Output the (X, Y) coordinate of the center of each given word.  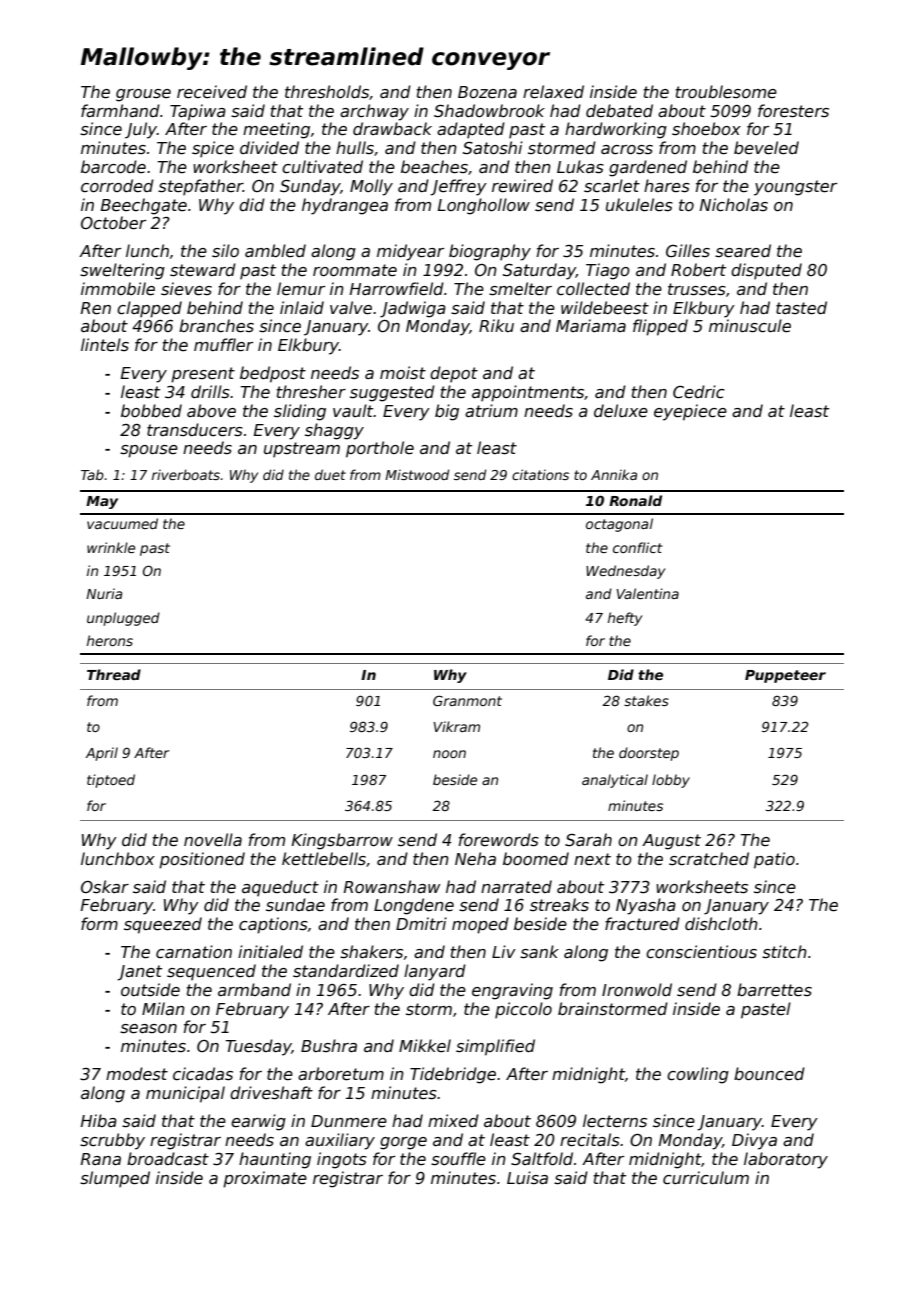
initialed (270, 952)
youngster (795, 188)
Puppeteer (785, 676)
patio (774, 860)
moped (480, 925)
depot (454, 374)
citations (540, 474)
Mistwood (417, 474)
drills (210, 392)
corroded (117, 186)
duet (330, 474)
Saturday (539, 271)
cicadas (203, 1074)
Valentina (647, 593)
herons (110, 640)
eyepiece (690, 412)
